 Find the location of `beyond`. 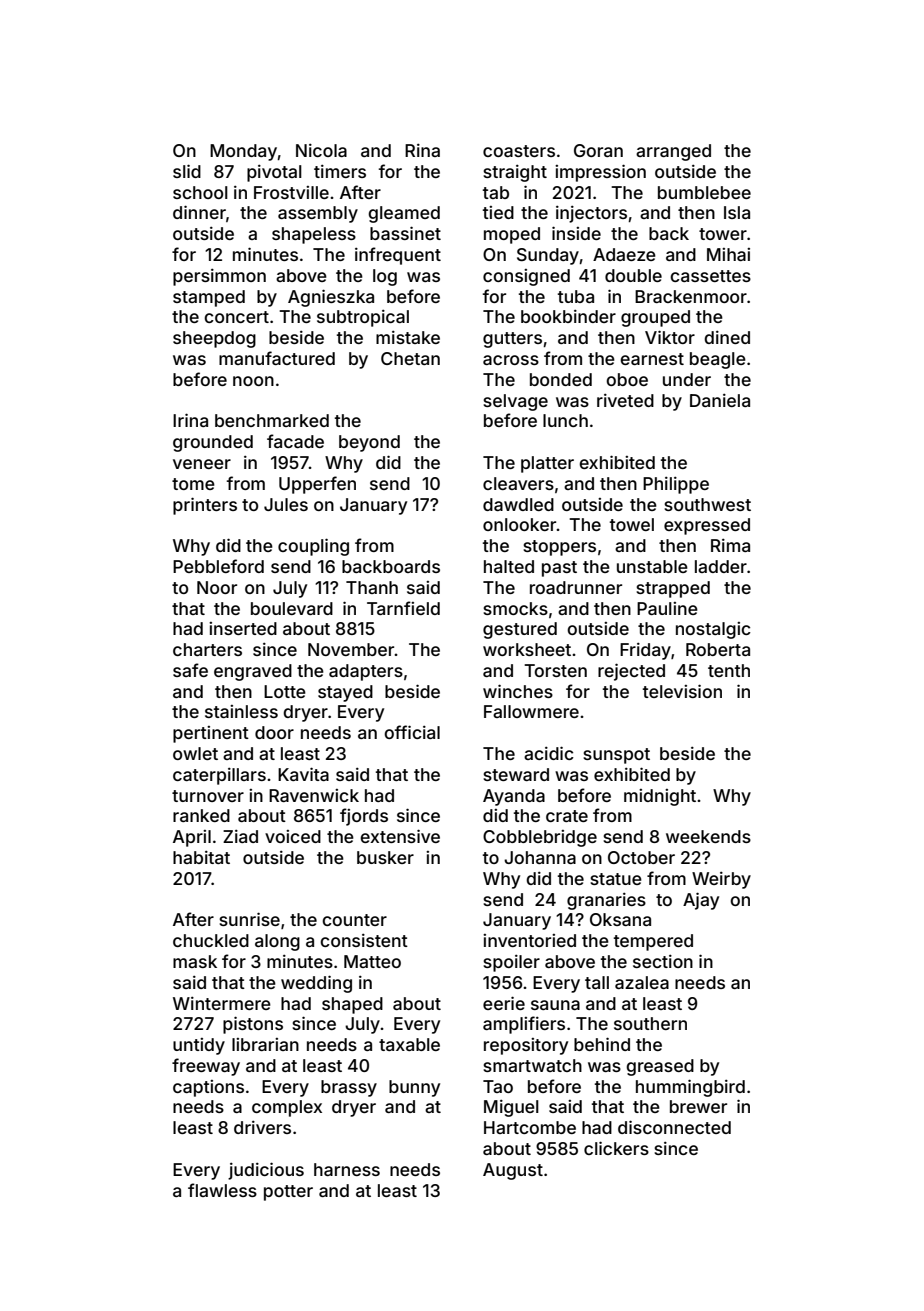

beyond is located at coordinates (369, 443).
